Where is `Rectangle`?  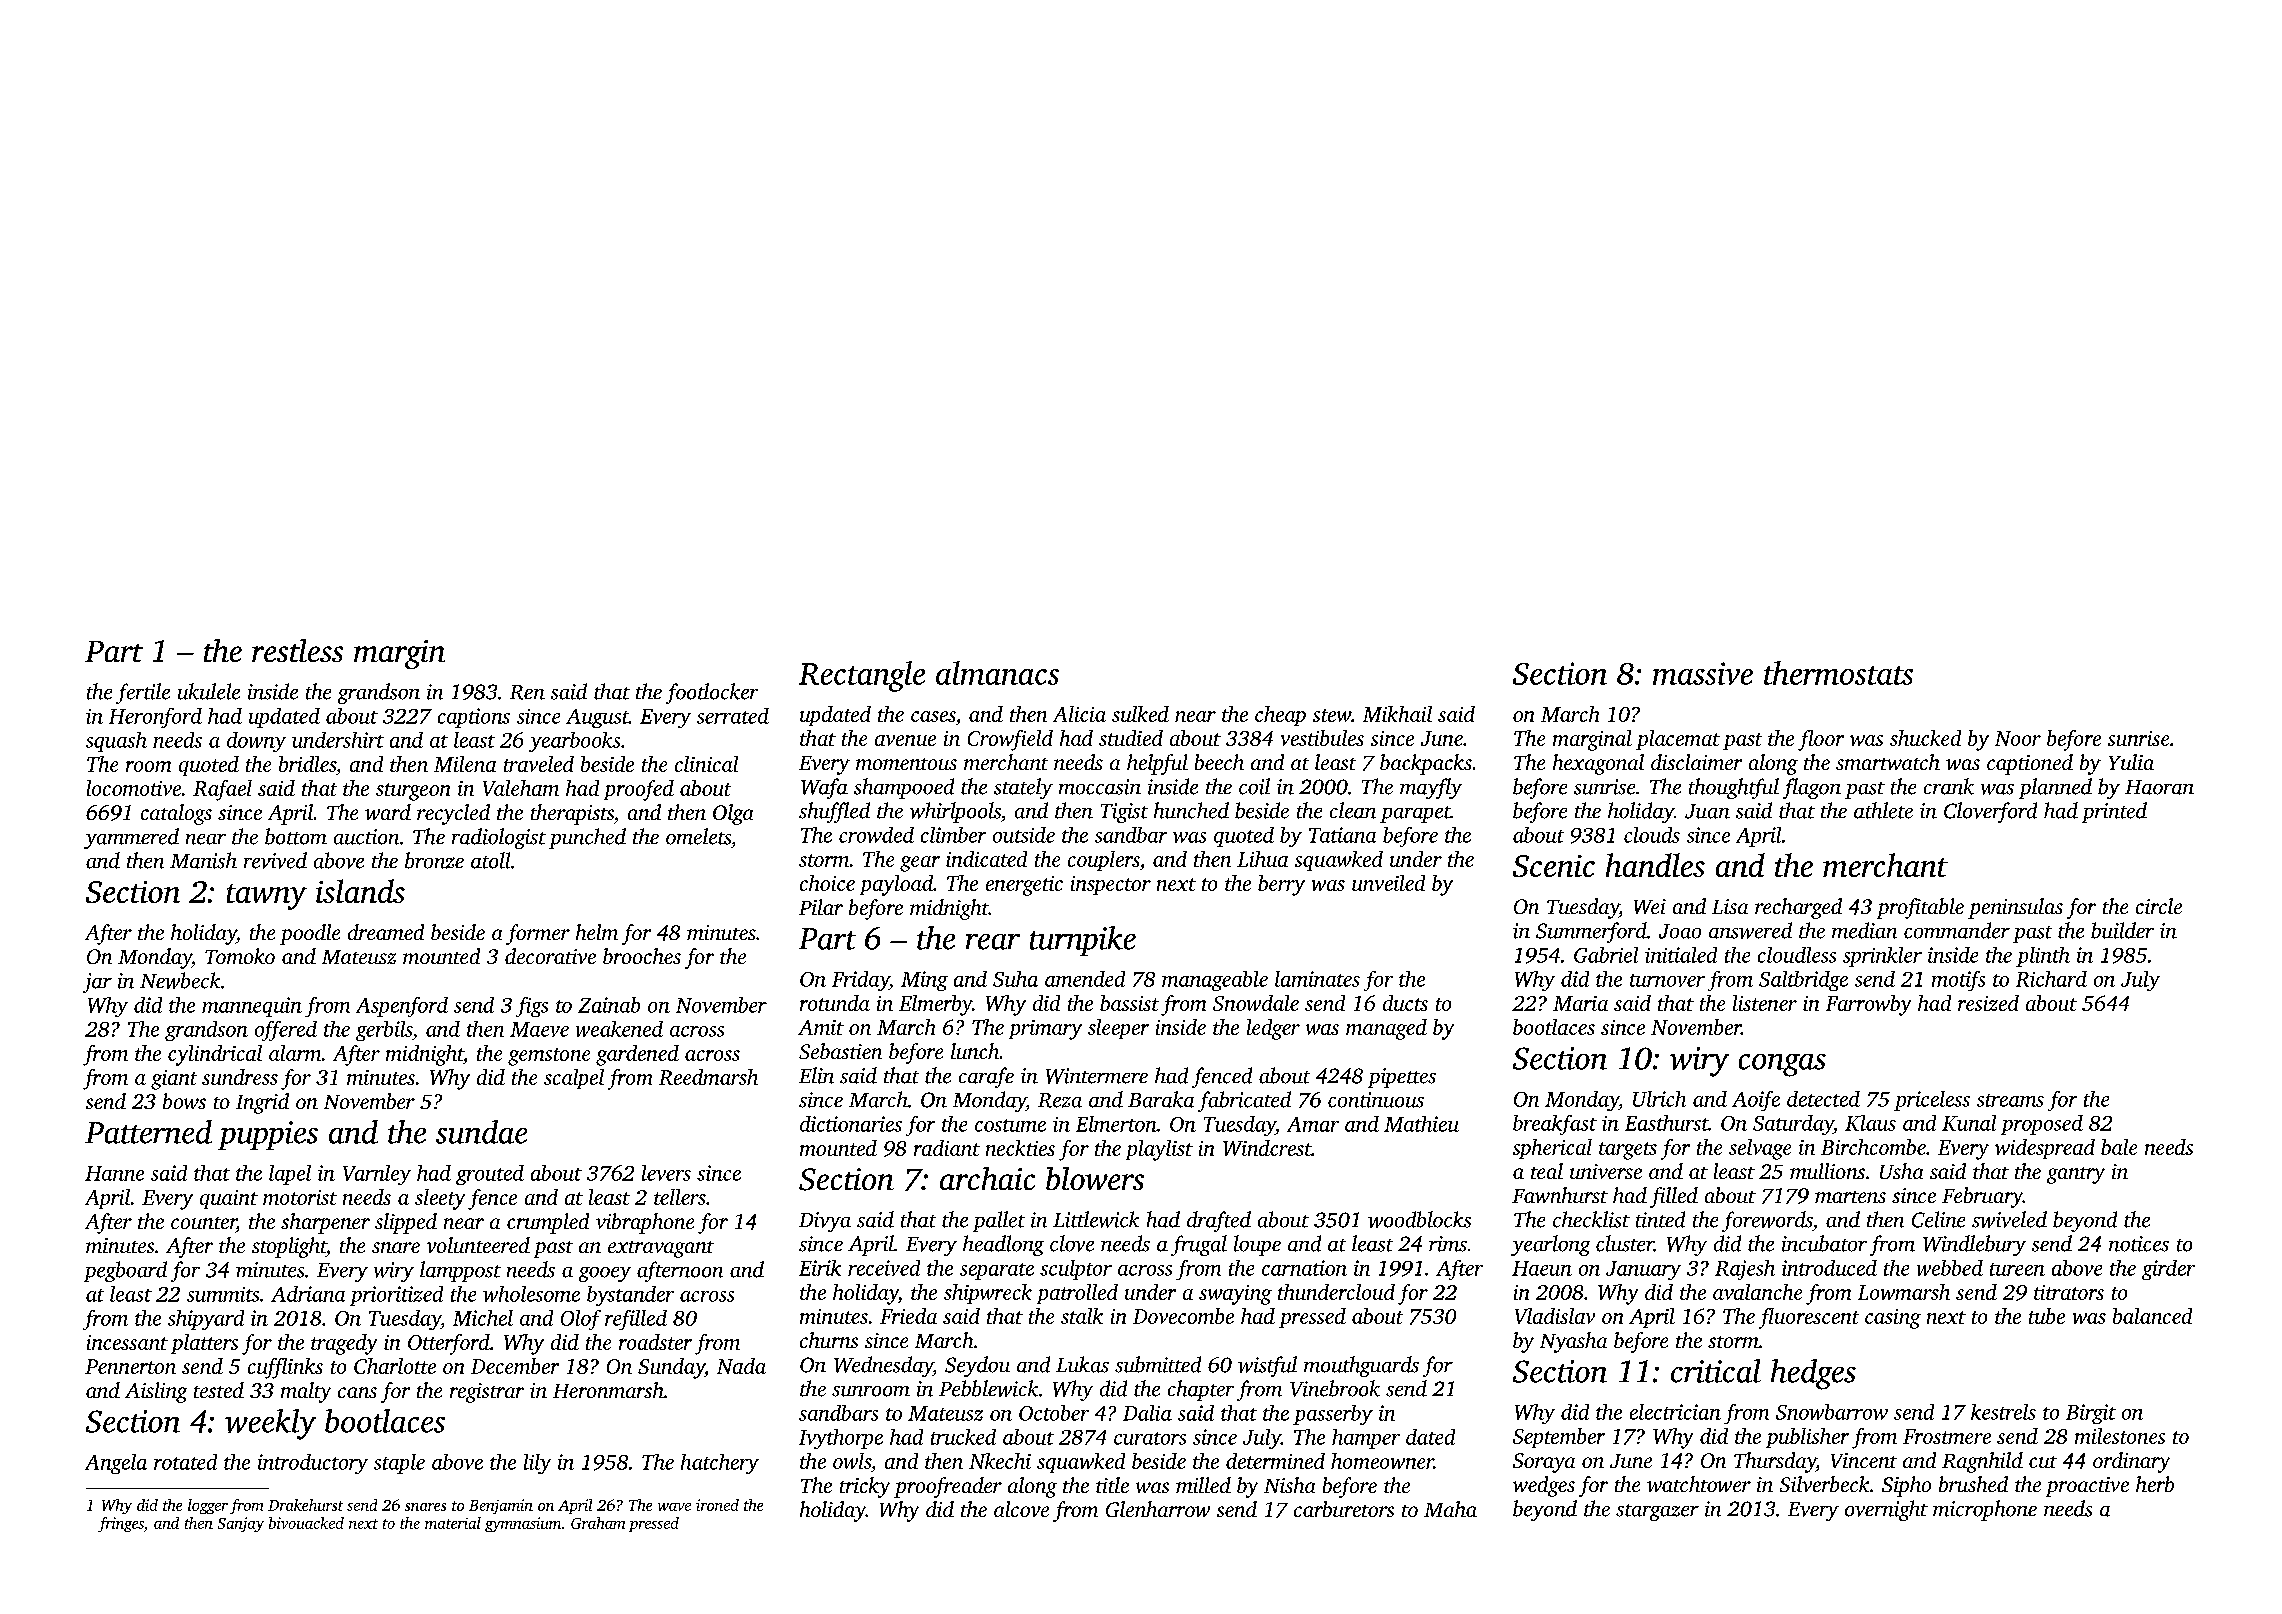
Rectangle is located at coordinates (862, 676).
